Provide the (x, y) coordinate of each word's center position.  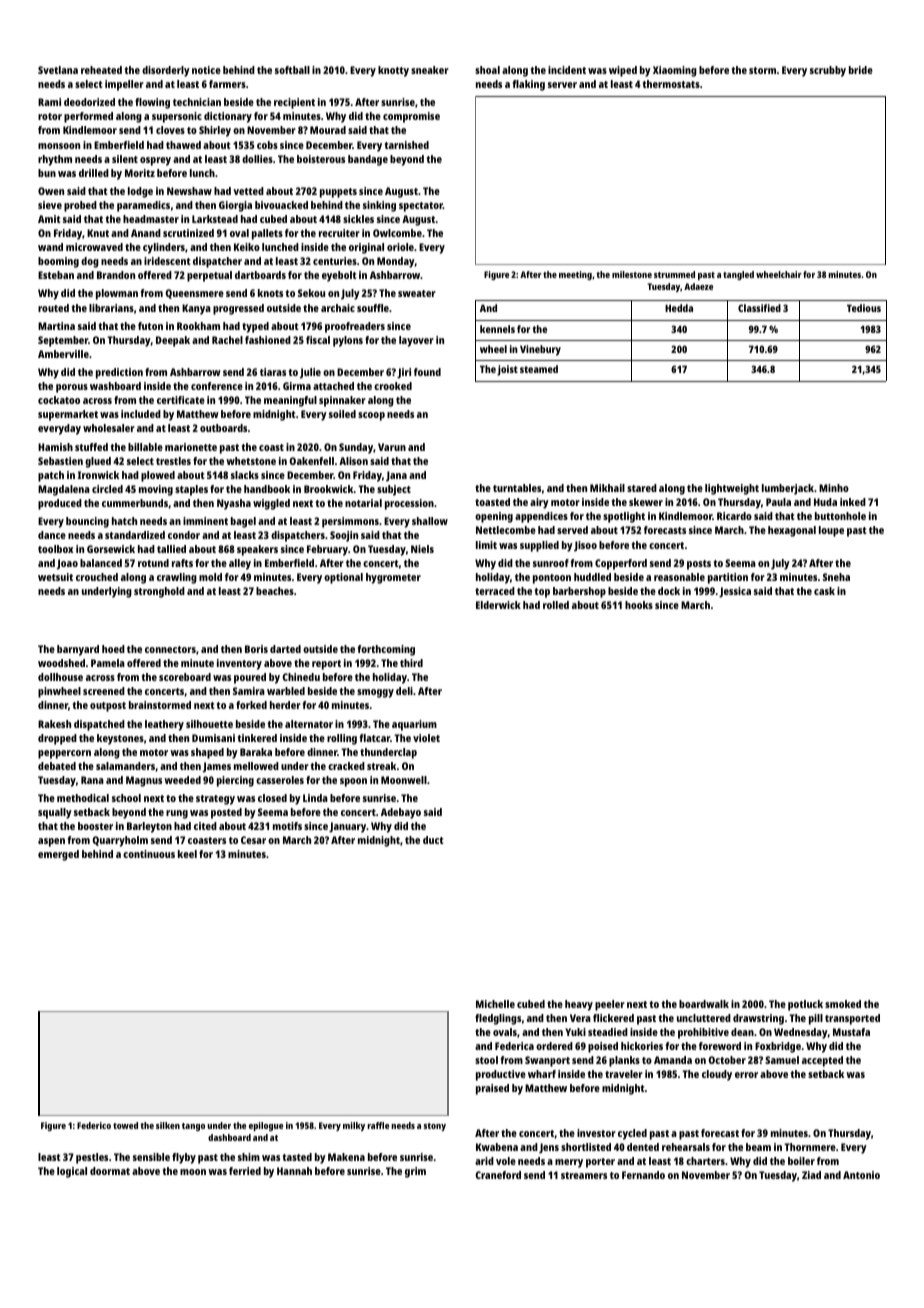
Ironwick (98, 475)
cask (824, 591)
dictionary (228, 117)
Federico (94, 1125)
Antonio (861, 1175)
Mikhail (607, 488)
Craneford (498, 1175)
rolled (556, 605)
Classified (759, 308)
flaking (529, 85)
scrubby (828, 71)
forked (251, 705)
